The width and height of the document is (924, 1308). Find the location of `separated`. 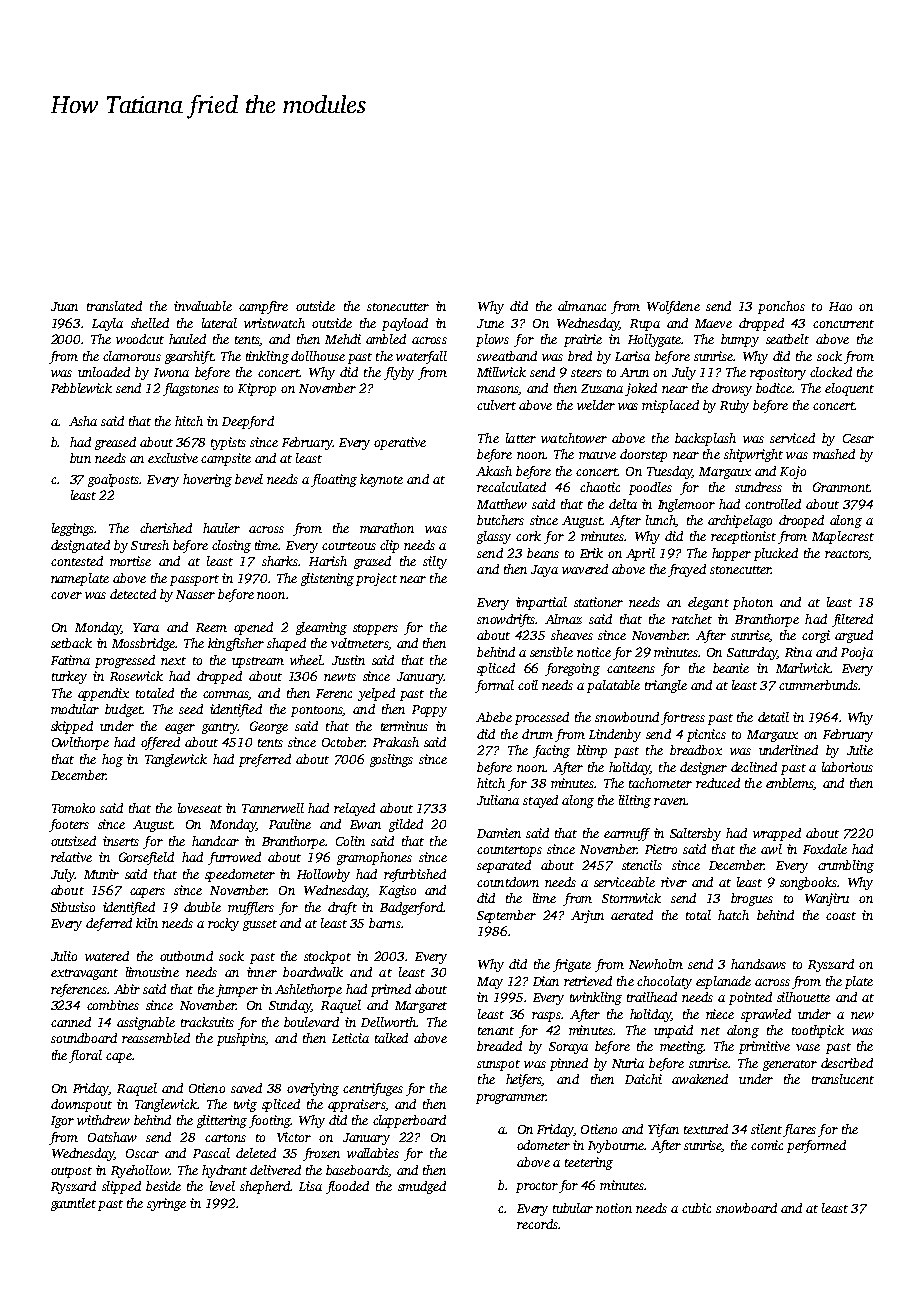

separated is located at coordinates (504, 866).
